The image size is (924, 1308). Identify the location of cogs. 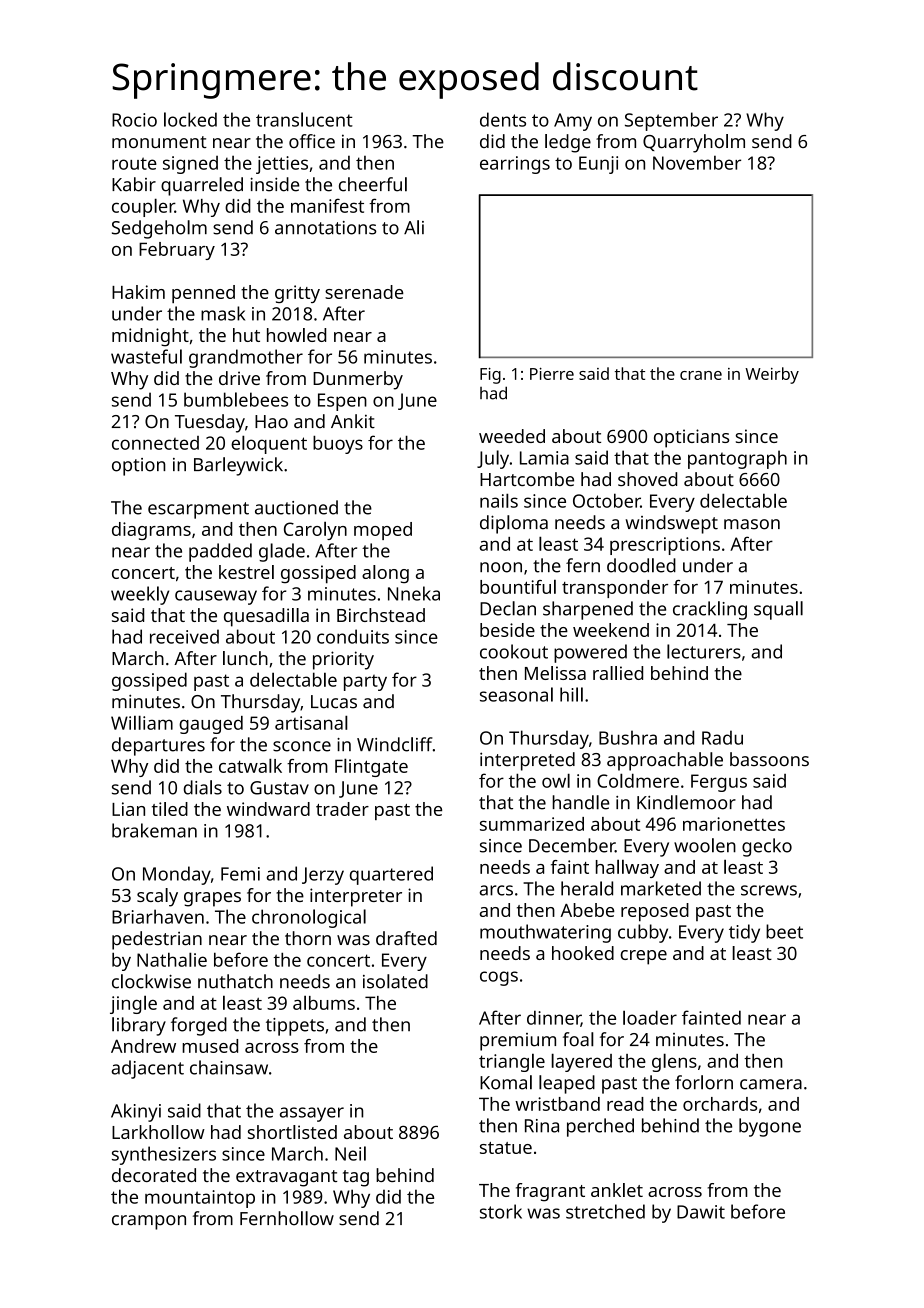
(499, 978).
